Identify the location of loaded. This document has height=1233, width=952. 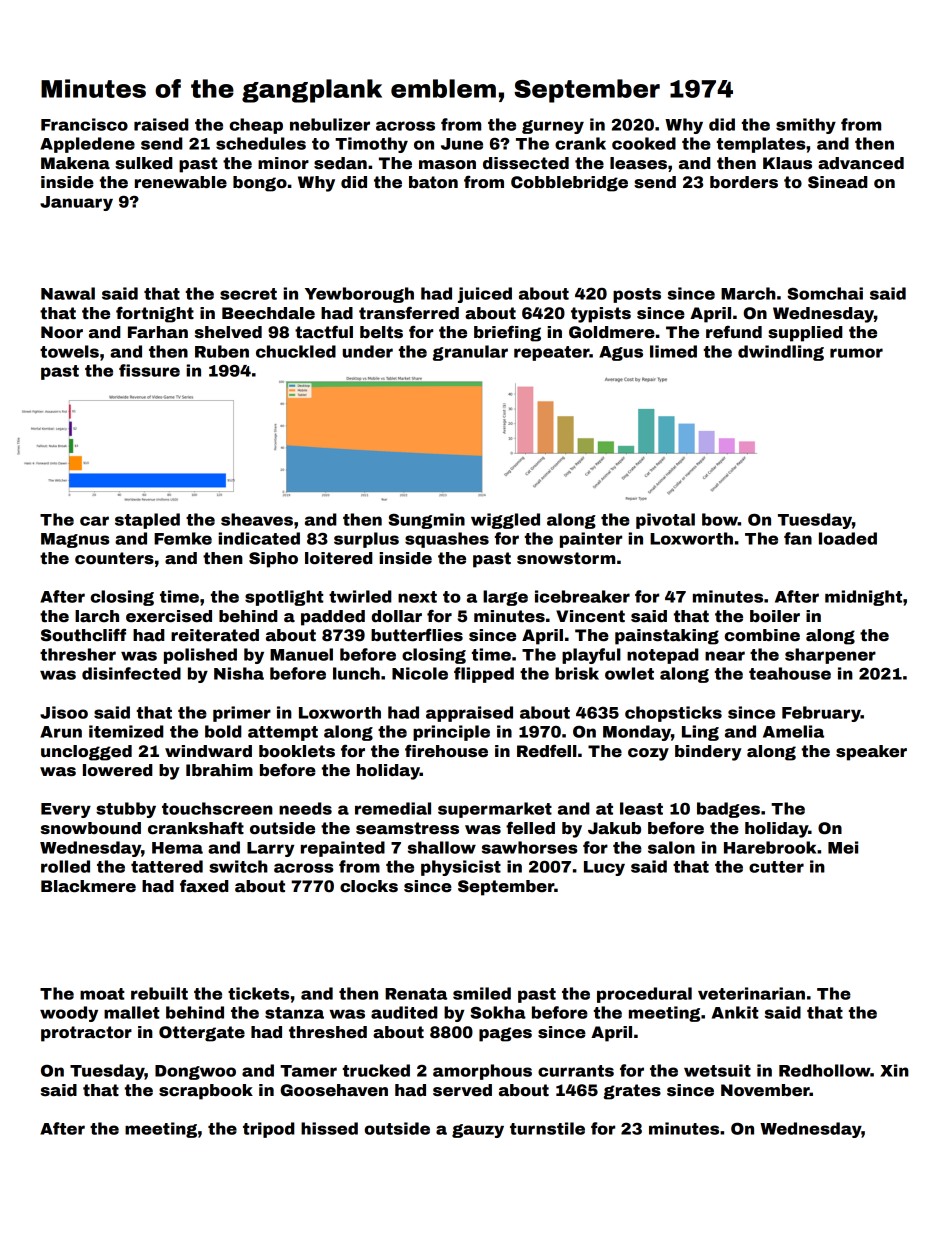
(848, 538).
